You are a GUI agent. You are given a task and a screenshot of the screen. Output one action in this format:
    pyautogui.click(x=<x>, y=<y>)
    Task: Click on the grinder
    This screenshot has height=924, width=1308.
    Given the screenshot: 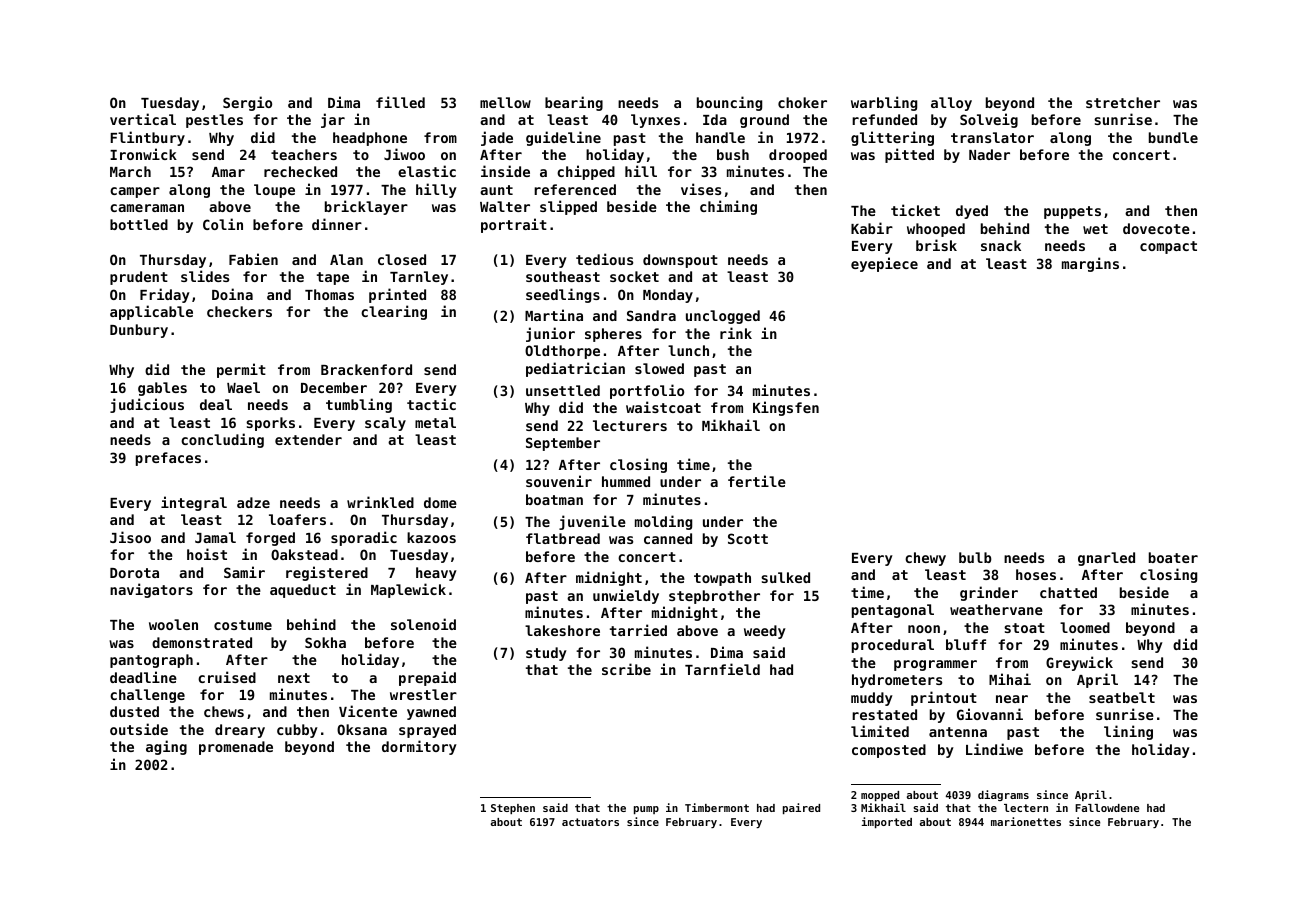 What is the action you would take?
    pyautogui.click(x=989, y=593)
